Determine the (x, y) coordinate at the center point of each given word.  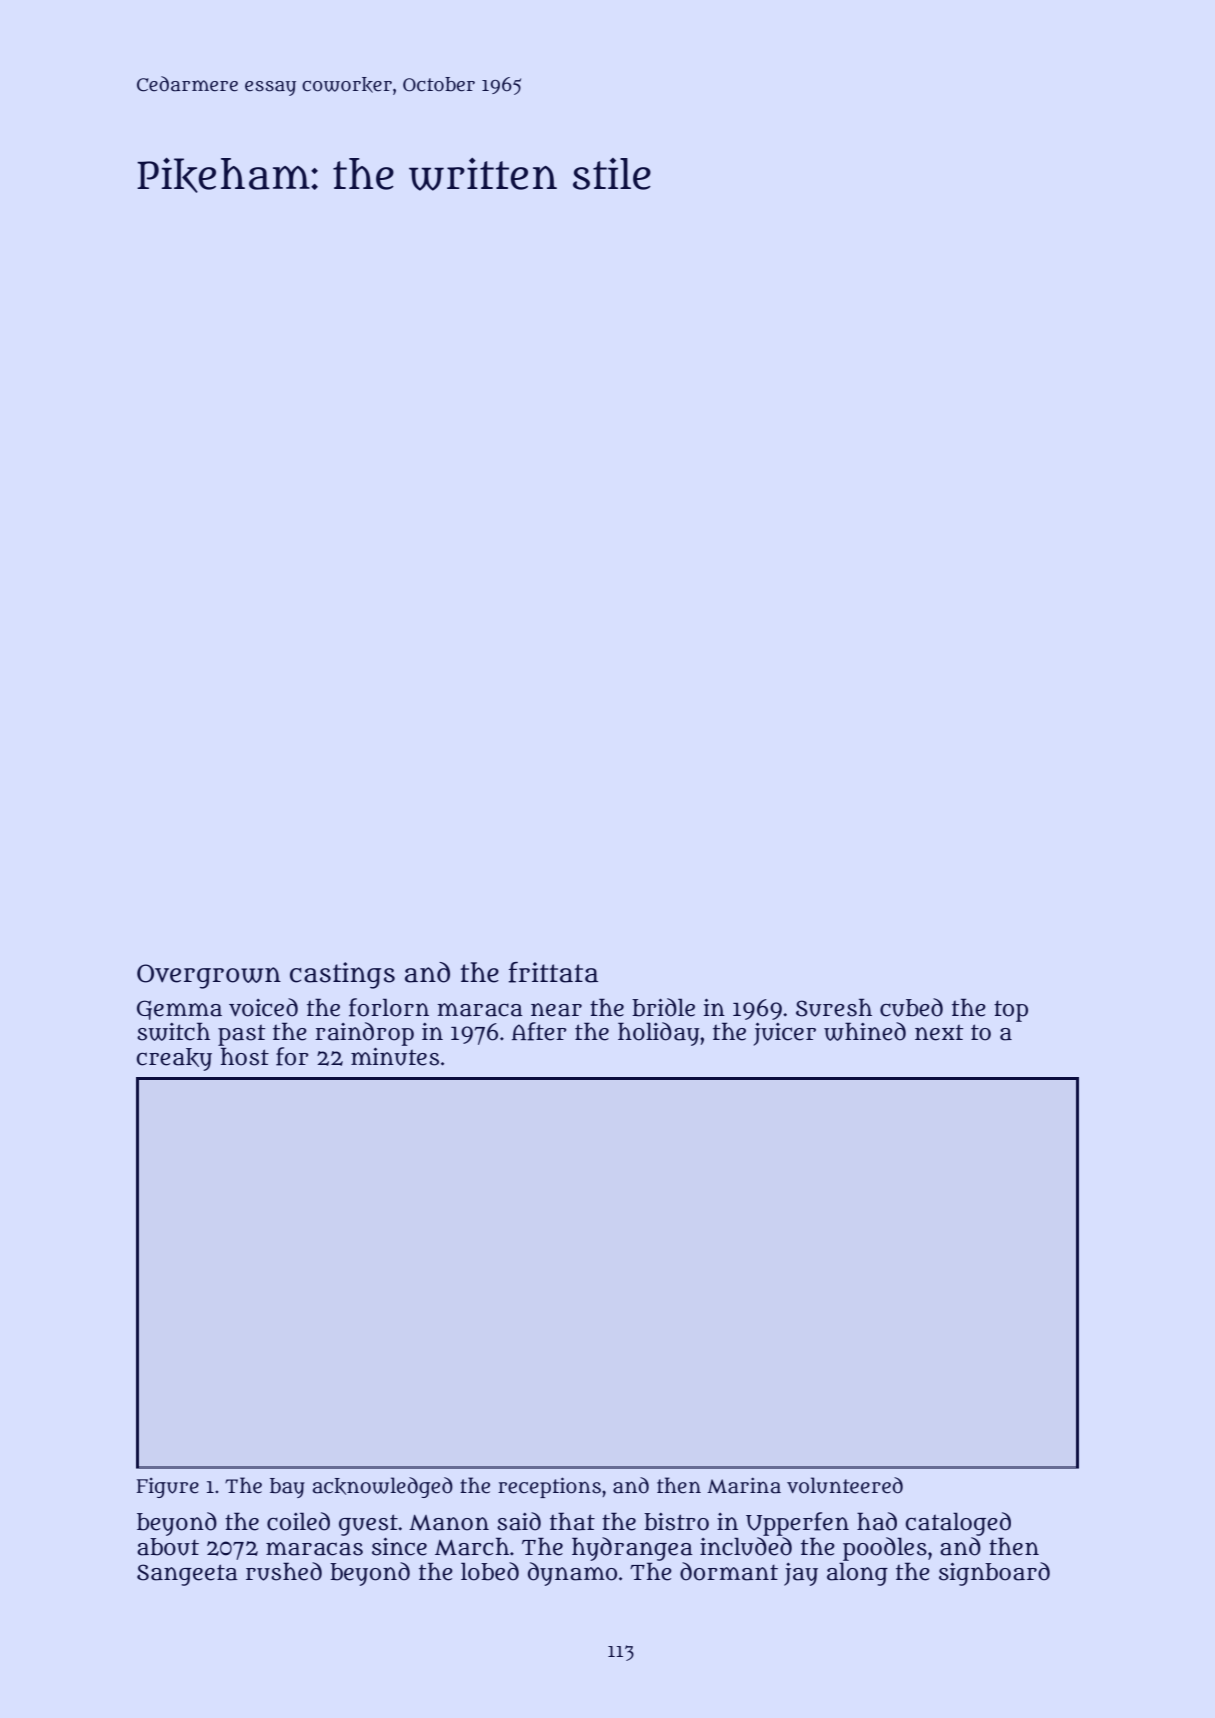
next (939, 1032)
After (539, 1031)
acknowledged (383, 1487)
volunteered (845, 1485)
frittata (553, 972)
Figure (168, 1488)
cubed (911, 1007)
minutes (395, 1057)
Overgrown (209, 976)
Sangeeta (187, 1575)
